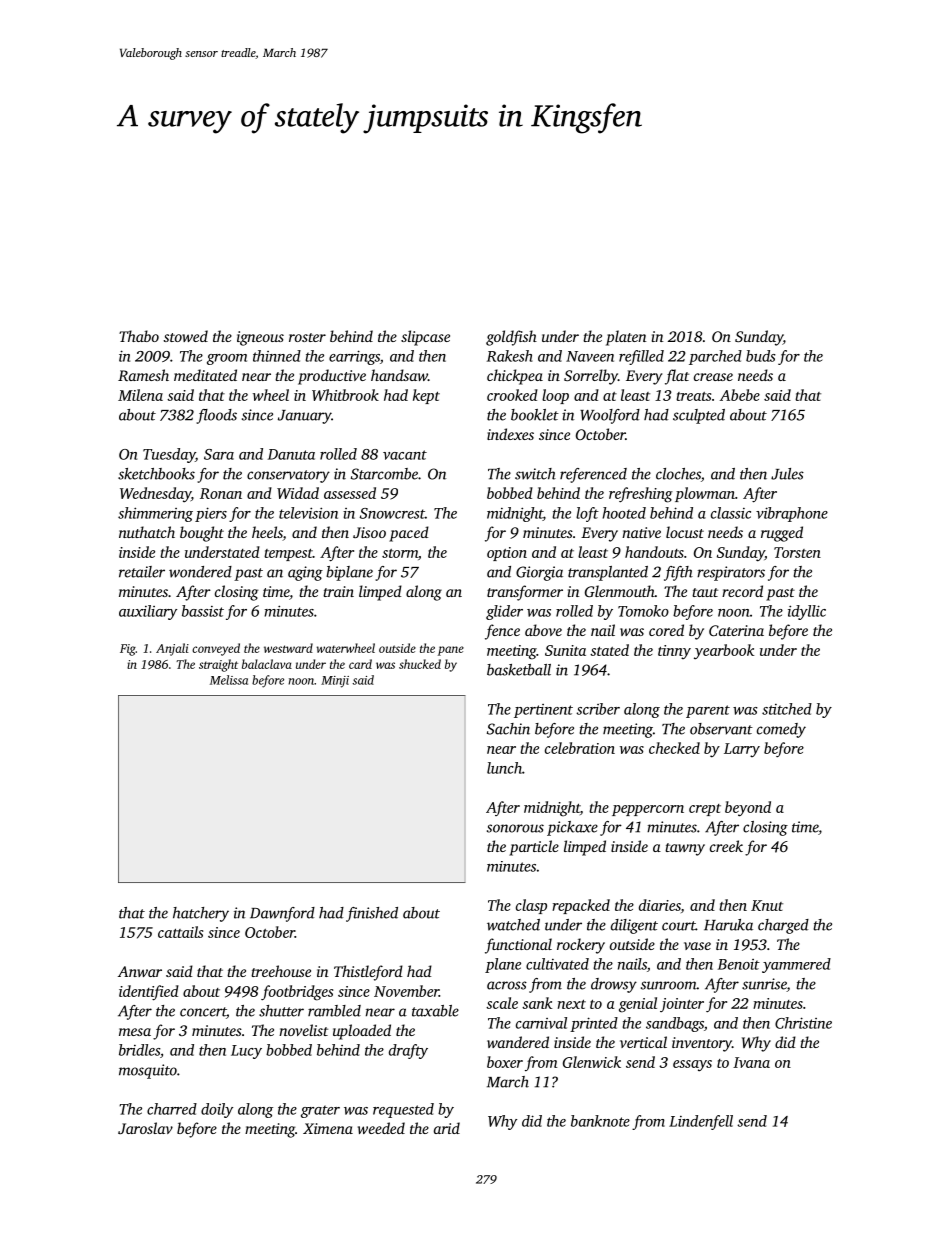 This image has width=952, height=1233. What do you see at coordinates (354, 357) in the image?
I see `earrings` at bounding box center [354, 357].
